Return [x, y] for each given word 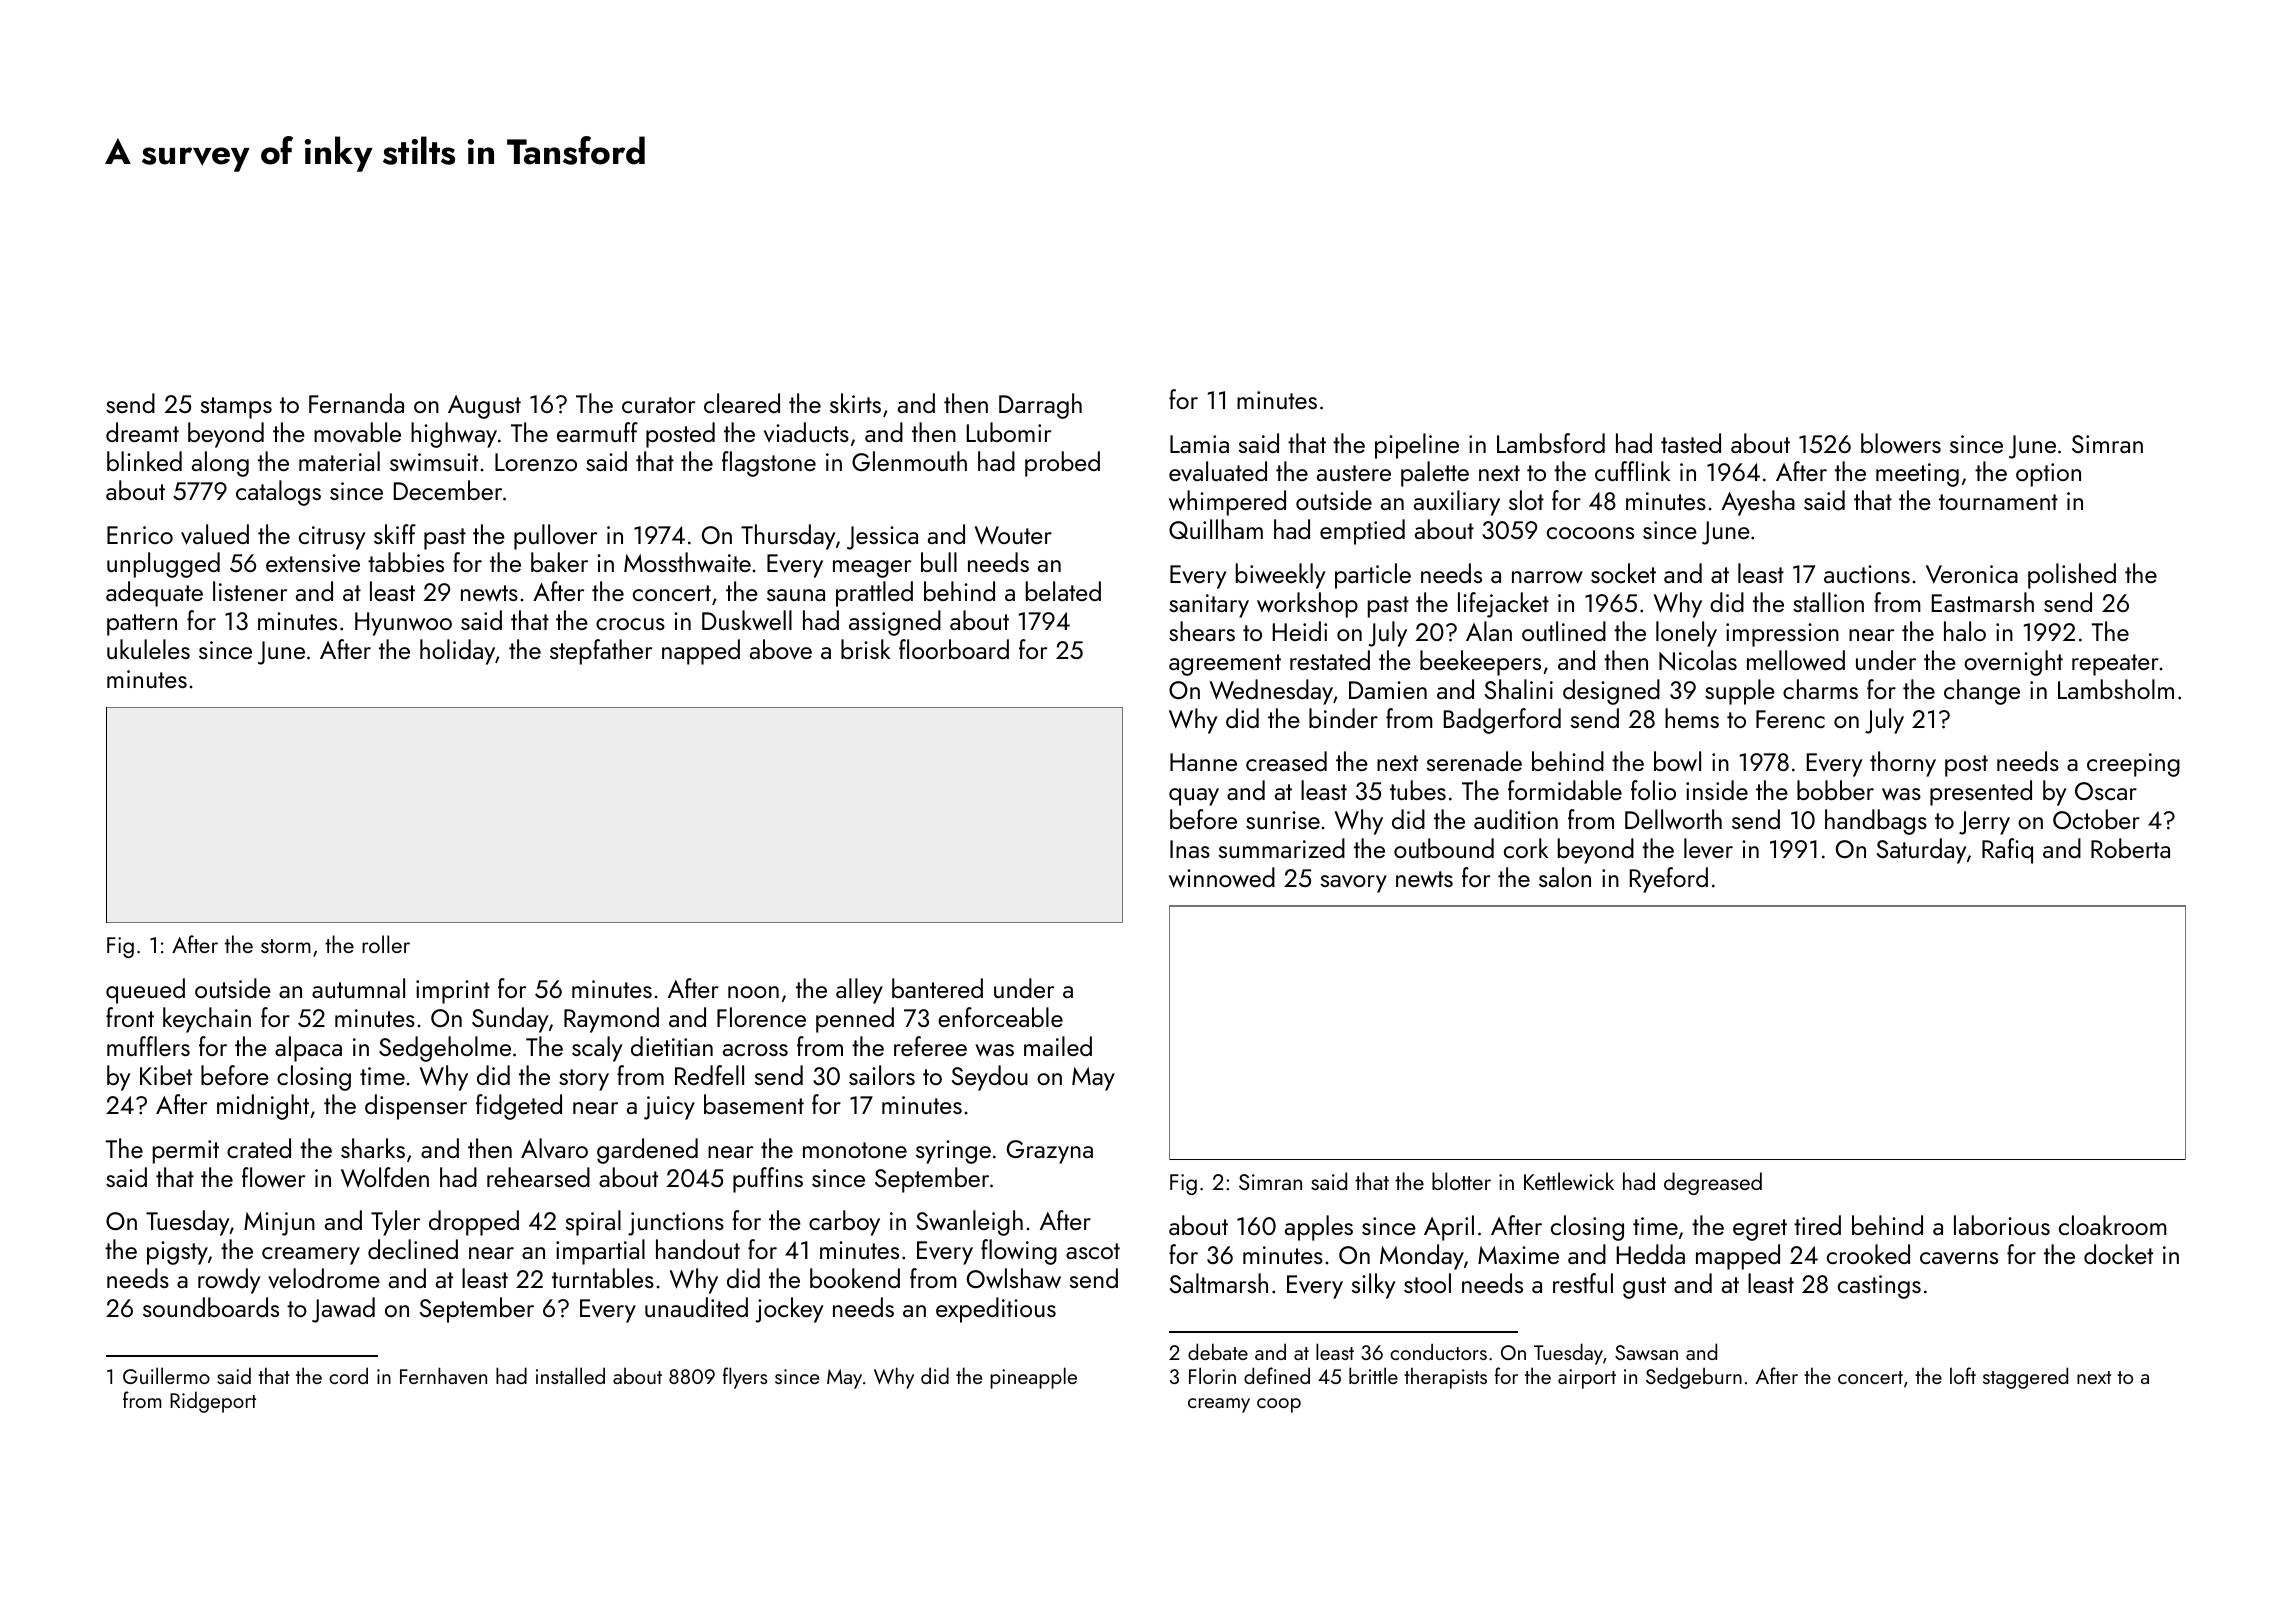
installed [570, 1375]
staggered [2025, 1378]
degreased [1713, 1183]
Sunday [510, 1020]
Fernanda [356, 403]
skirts [855, 403]
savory [1354, 884]
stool [1427, 1283]
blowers [1901, 443]
